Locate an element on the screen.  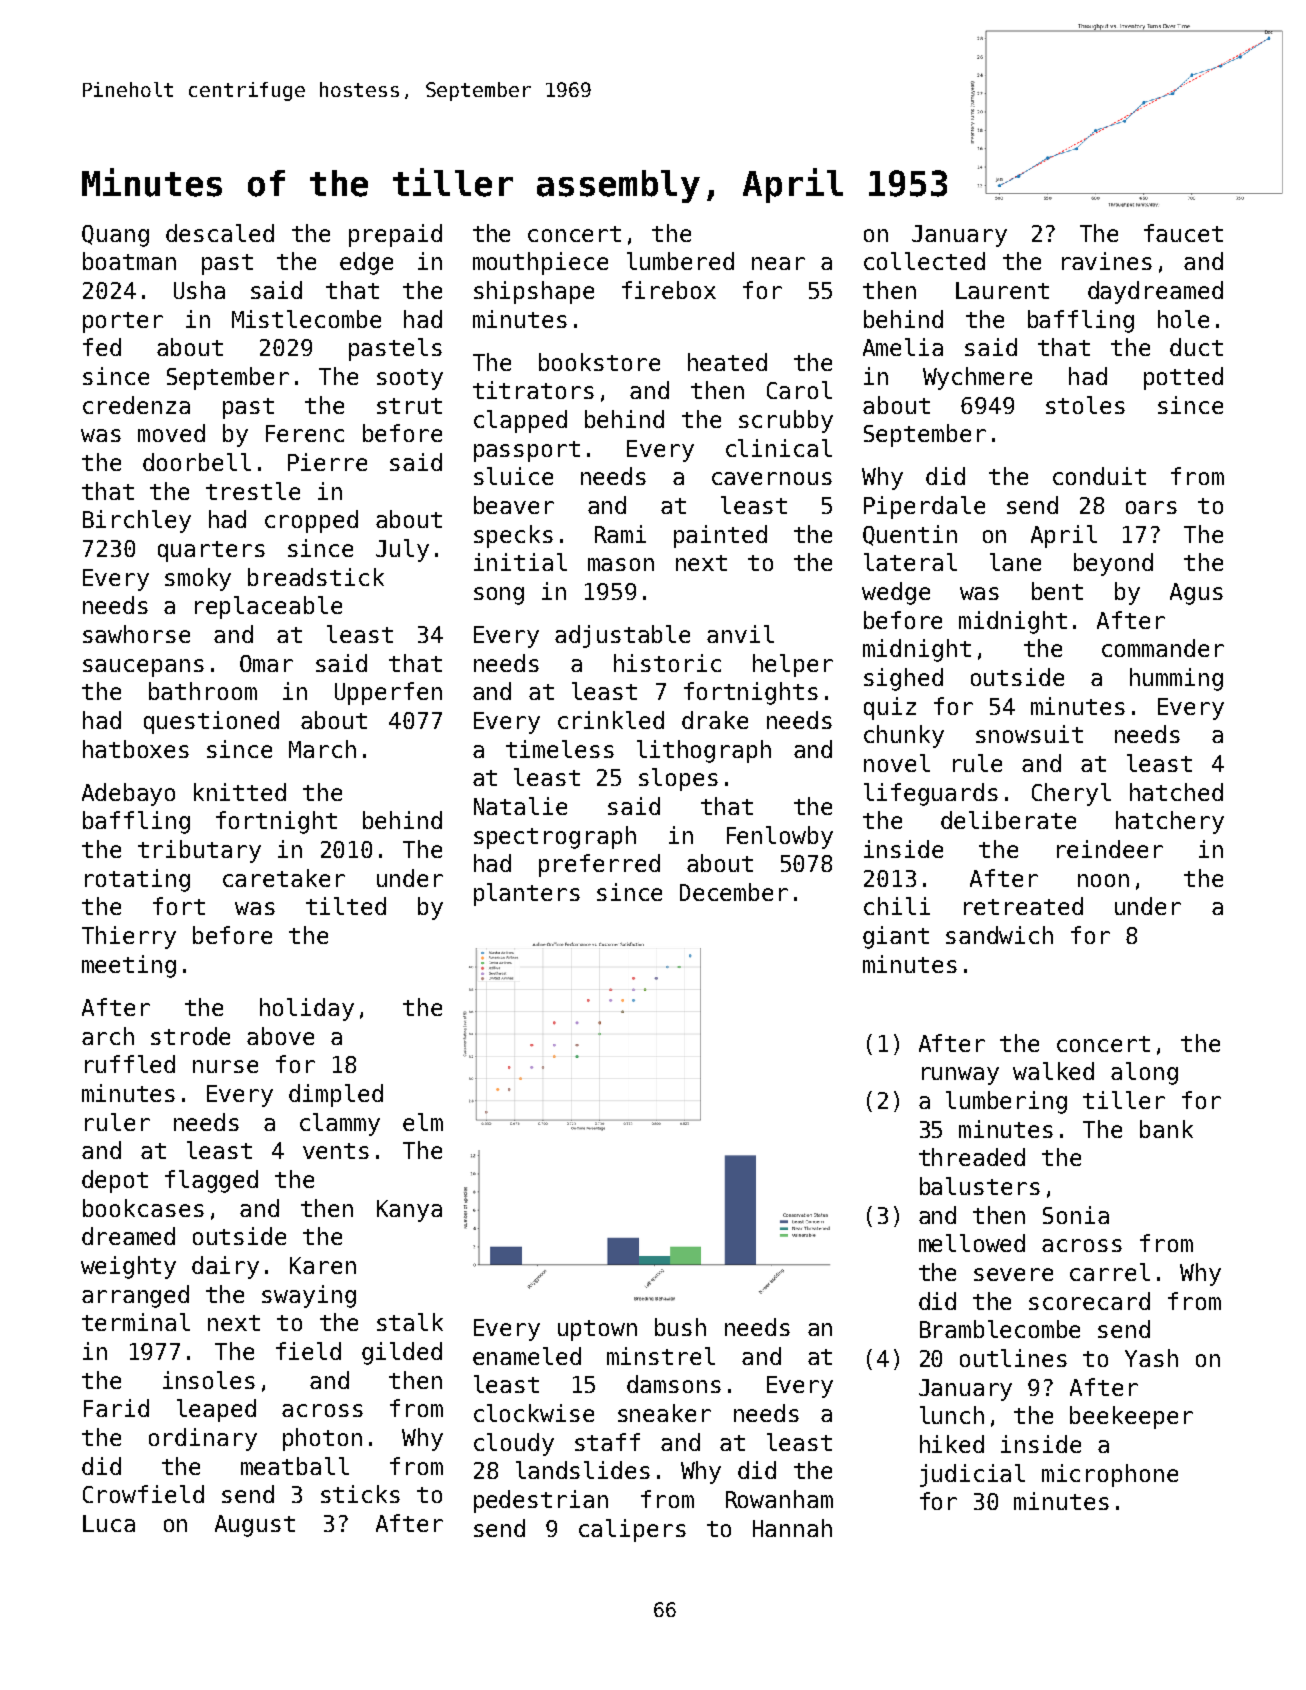
descaled is located at coordinates (220, 233).
